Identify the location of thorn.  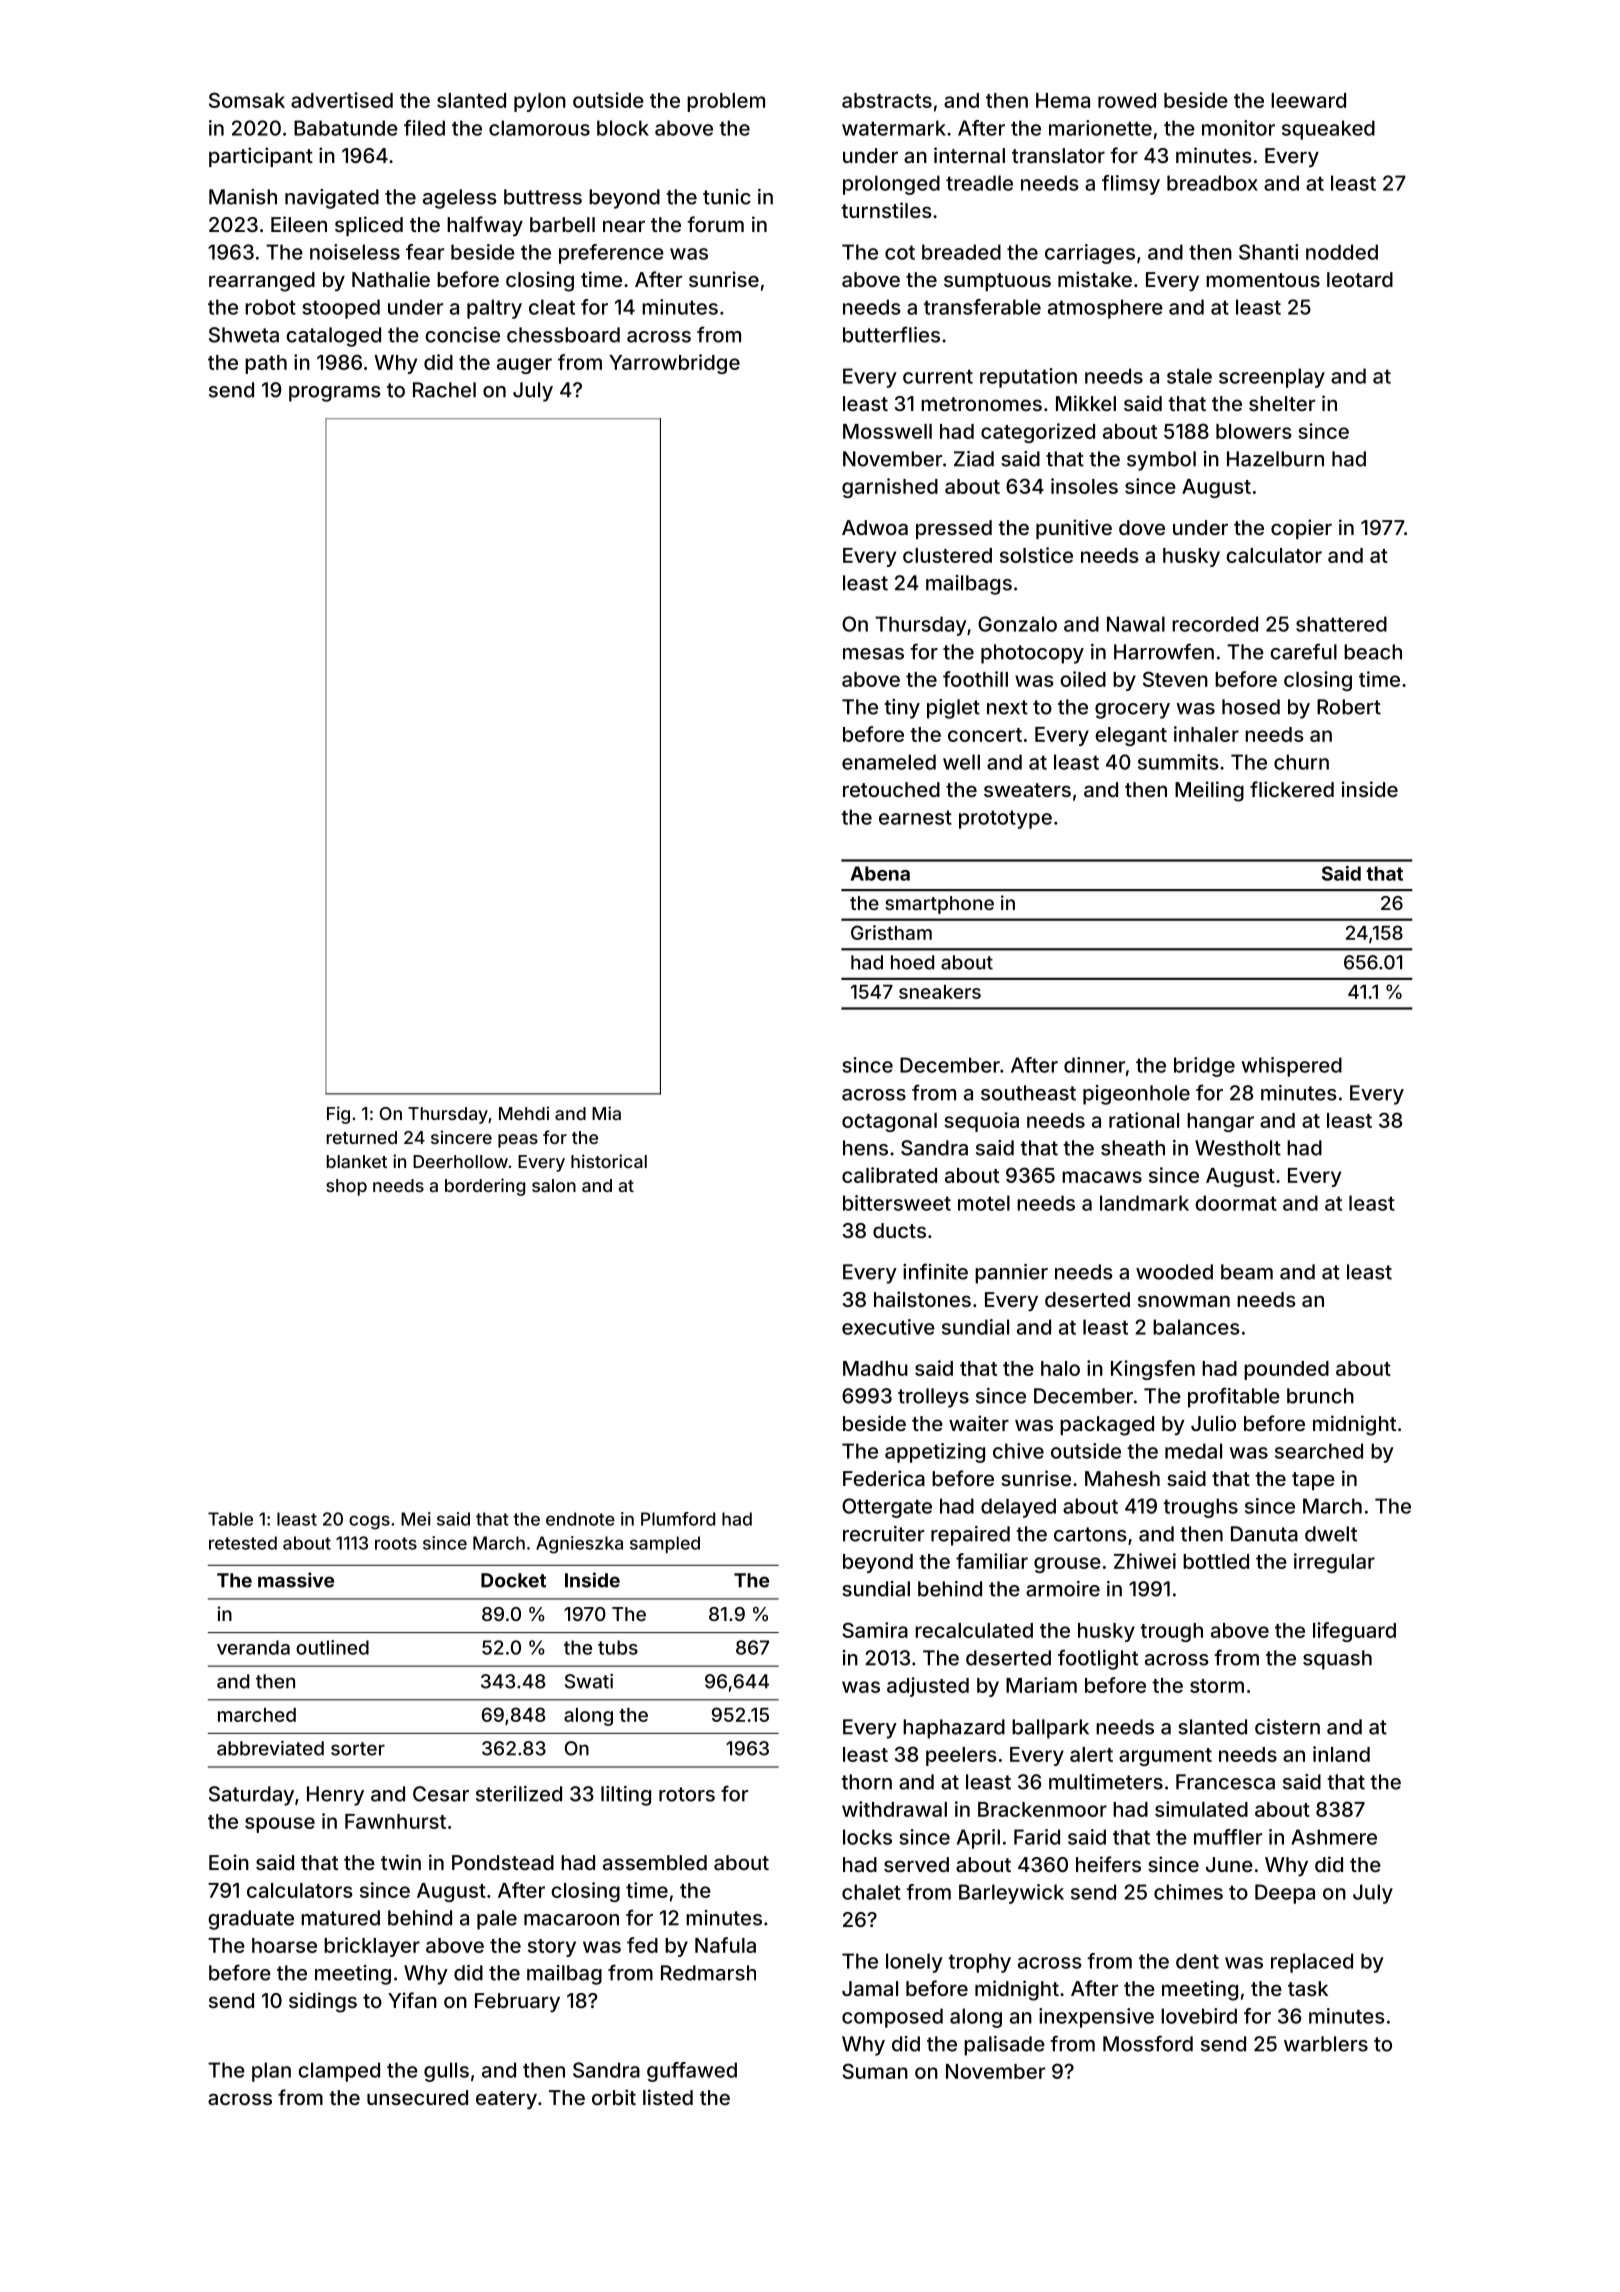
(866, 1782).
